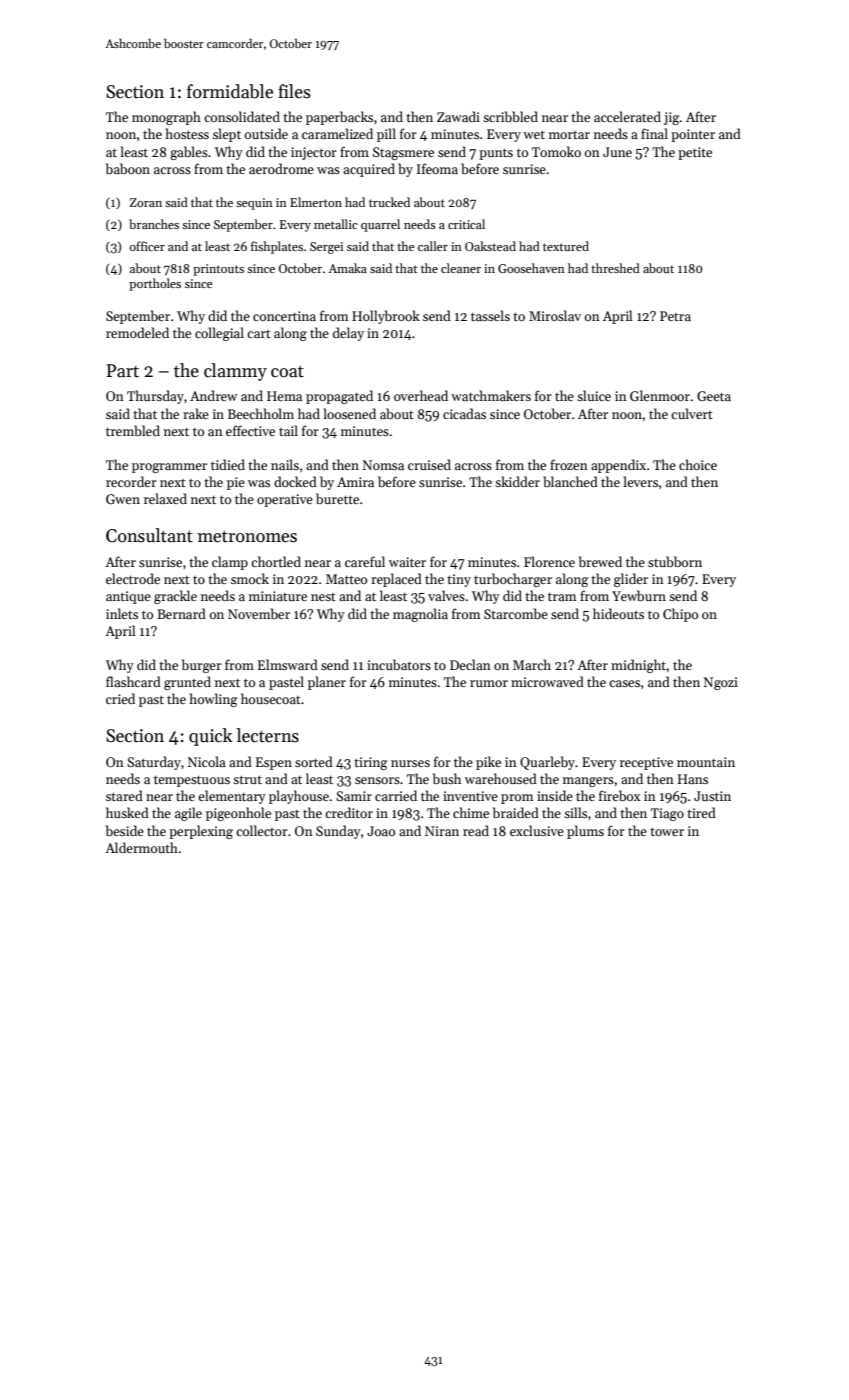 Image resolution: width=849 pixels, height=1400 pixels. I want to click on caller, so click(433, 246).
